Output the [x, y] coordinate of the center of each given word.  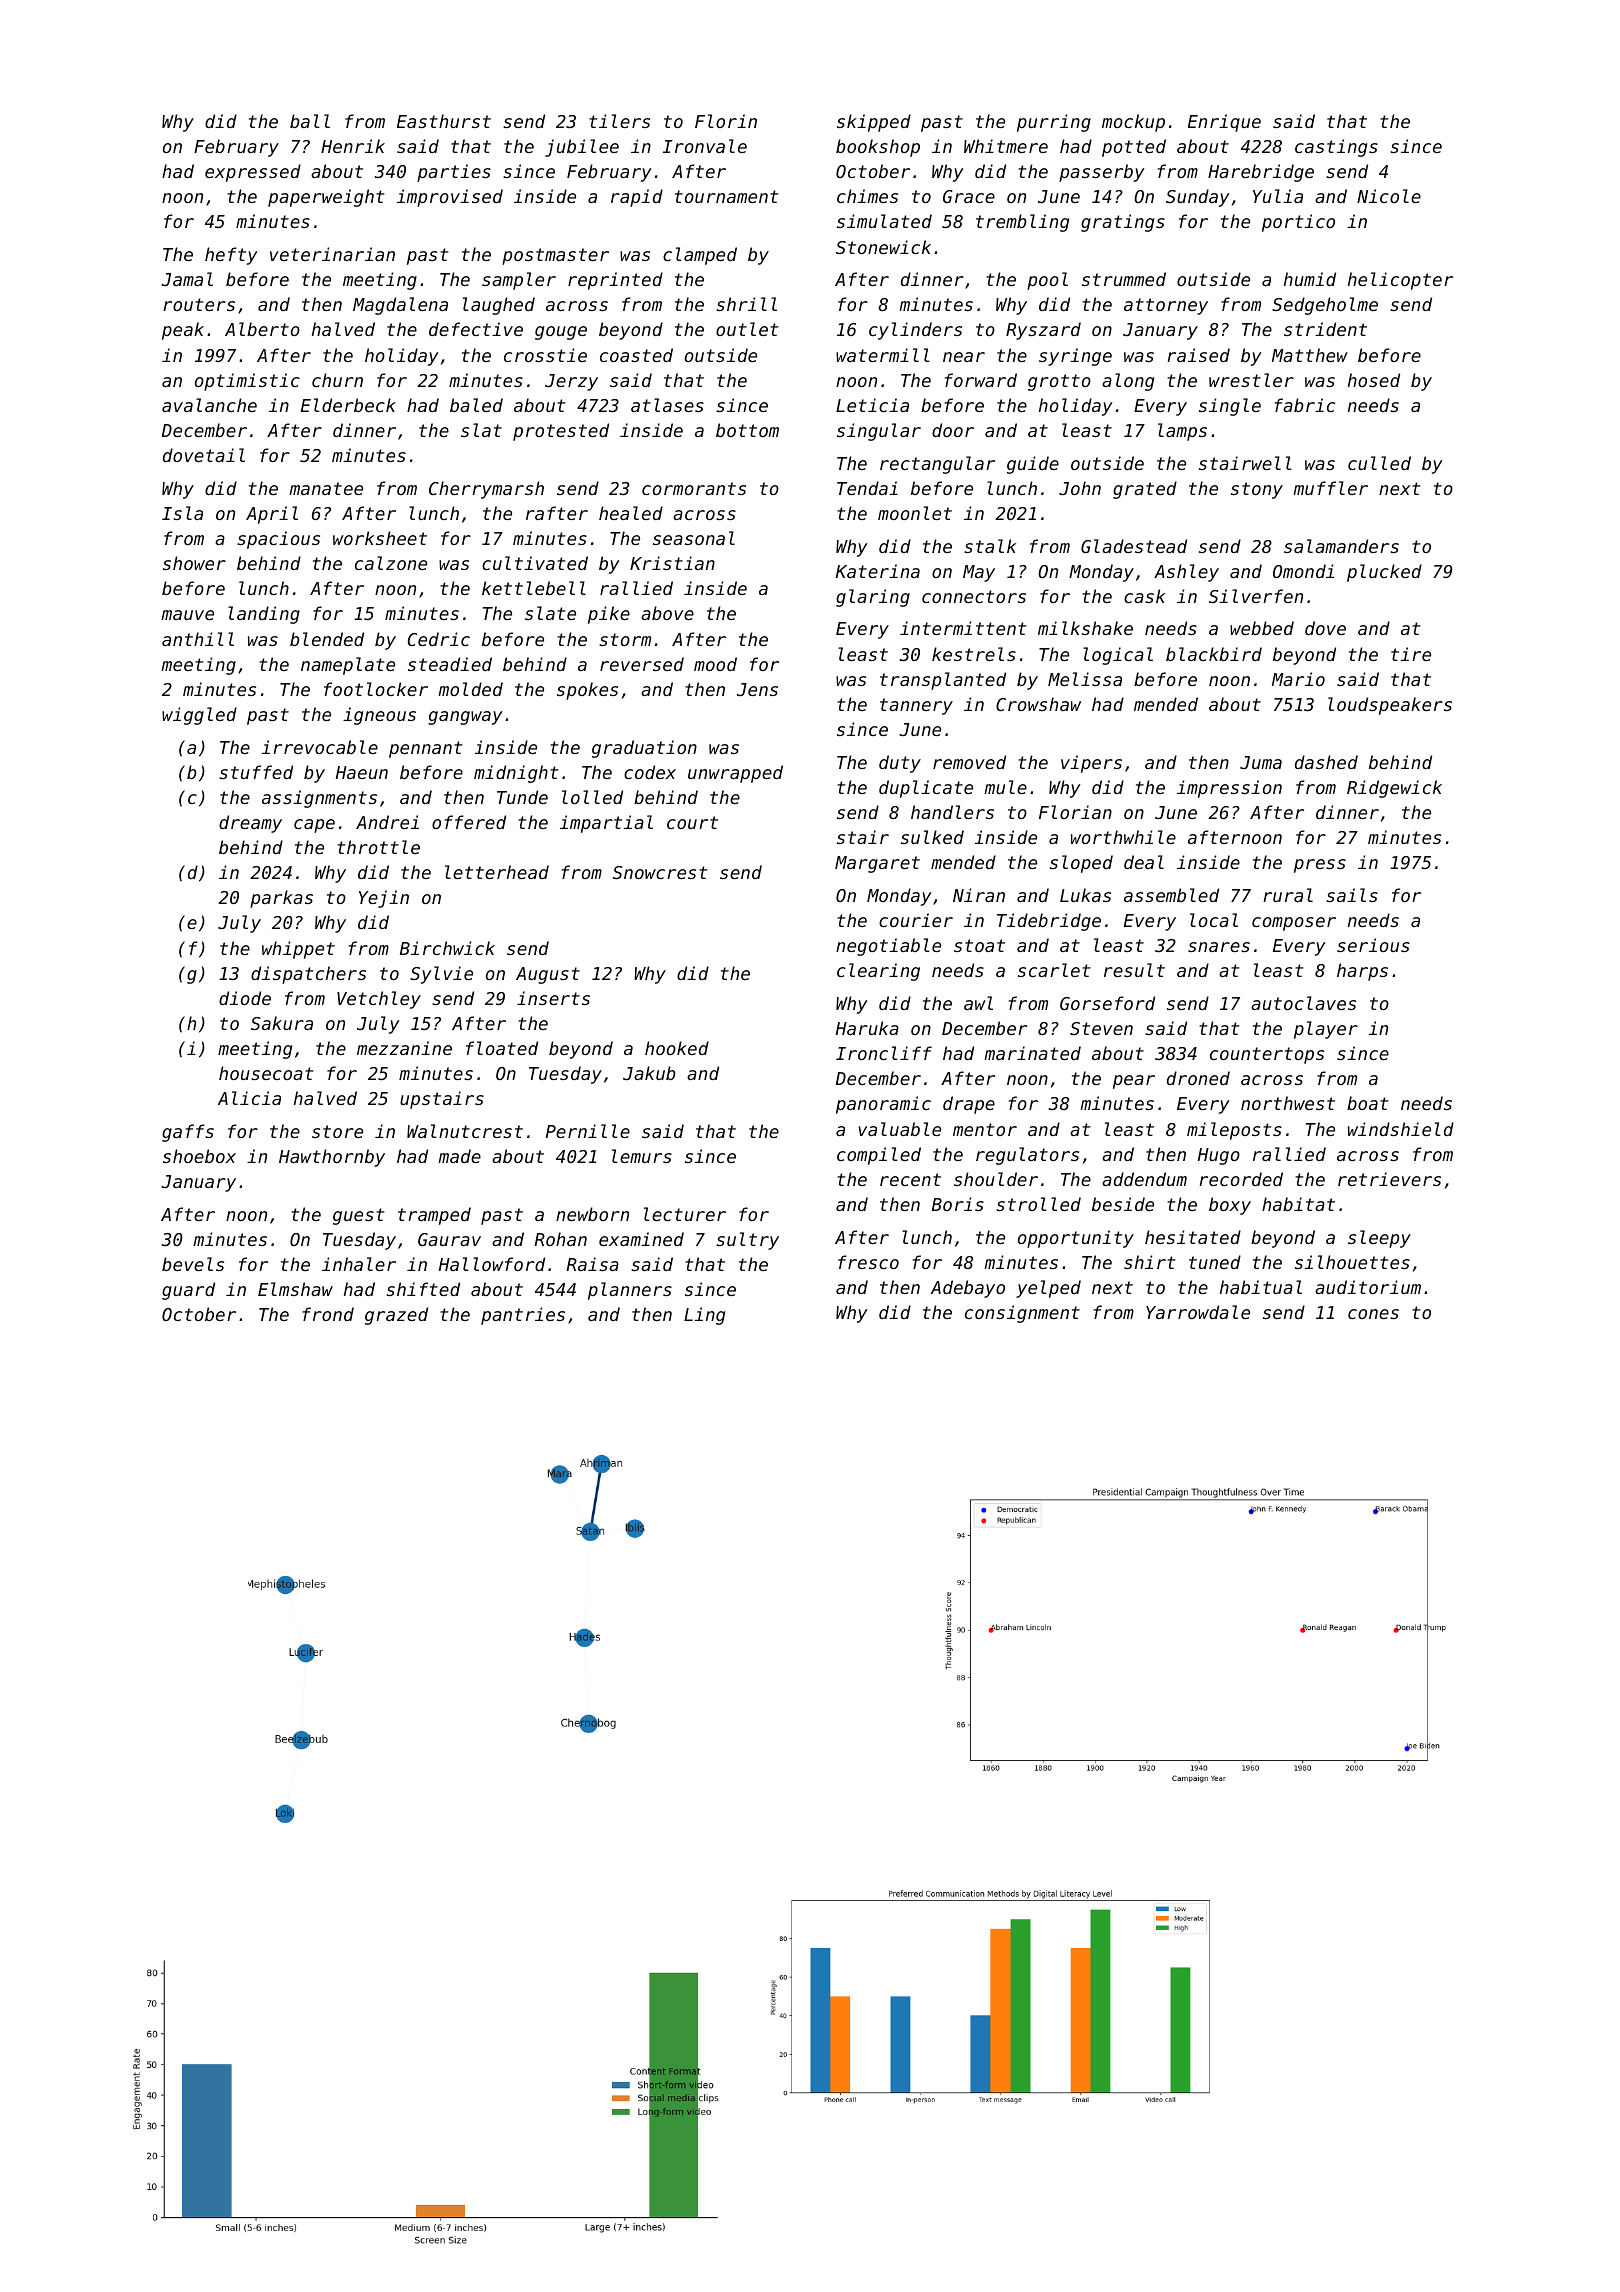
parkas [281, 899]
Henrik [353, 146]
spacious [278, 540]
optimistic [247, 382]
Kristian [672, 563]
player [1326, 1030]
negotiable [888, 947]
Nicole [1389, 196]
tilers [619, 121]
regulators [1027, 1156]
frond [328, 1314]
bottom [747, 430]
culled [1379, 463]
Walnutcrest [465, 1131]
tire [1411, 654]
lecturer [685, 1214]
